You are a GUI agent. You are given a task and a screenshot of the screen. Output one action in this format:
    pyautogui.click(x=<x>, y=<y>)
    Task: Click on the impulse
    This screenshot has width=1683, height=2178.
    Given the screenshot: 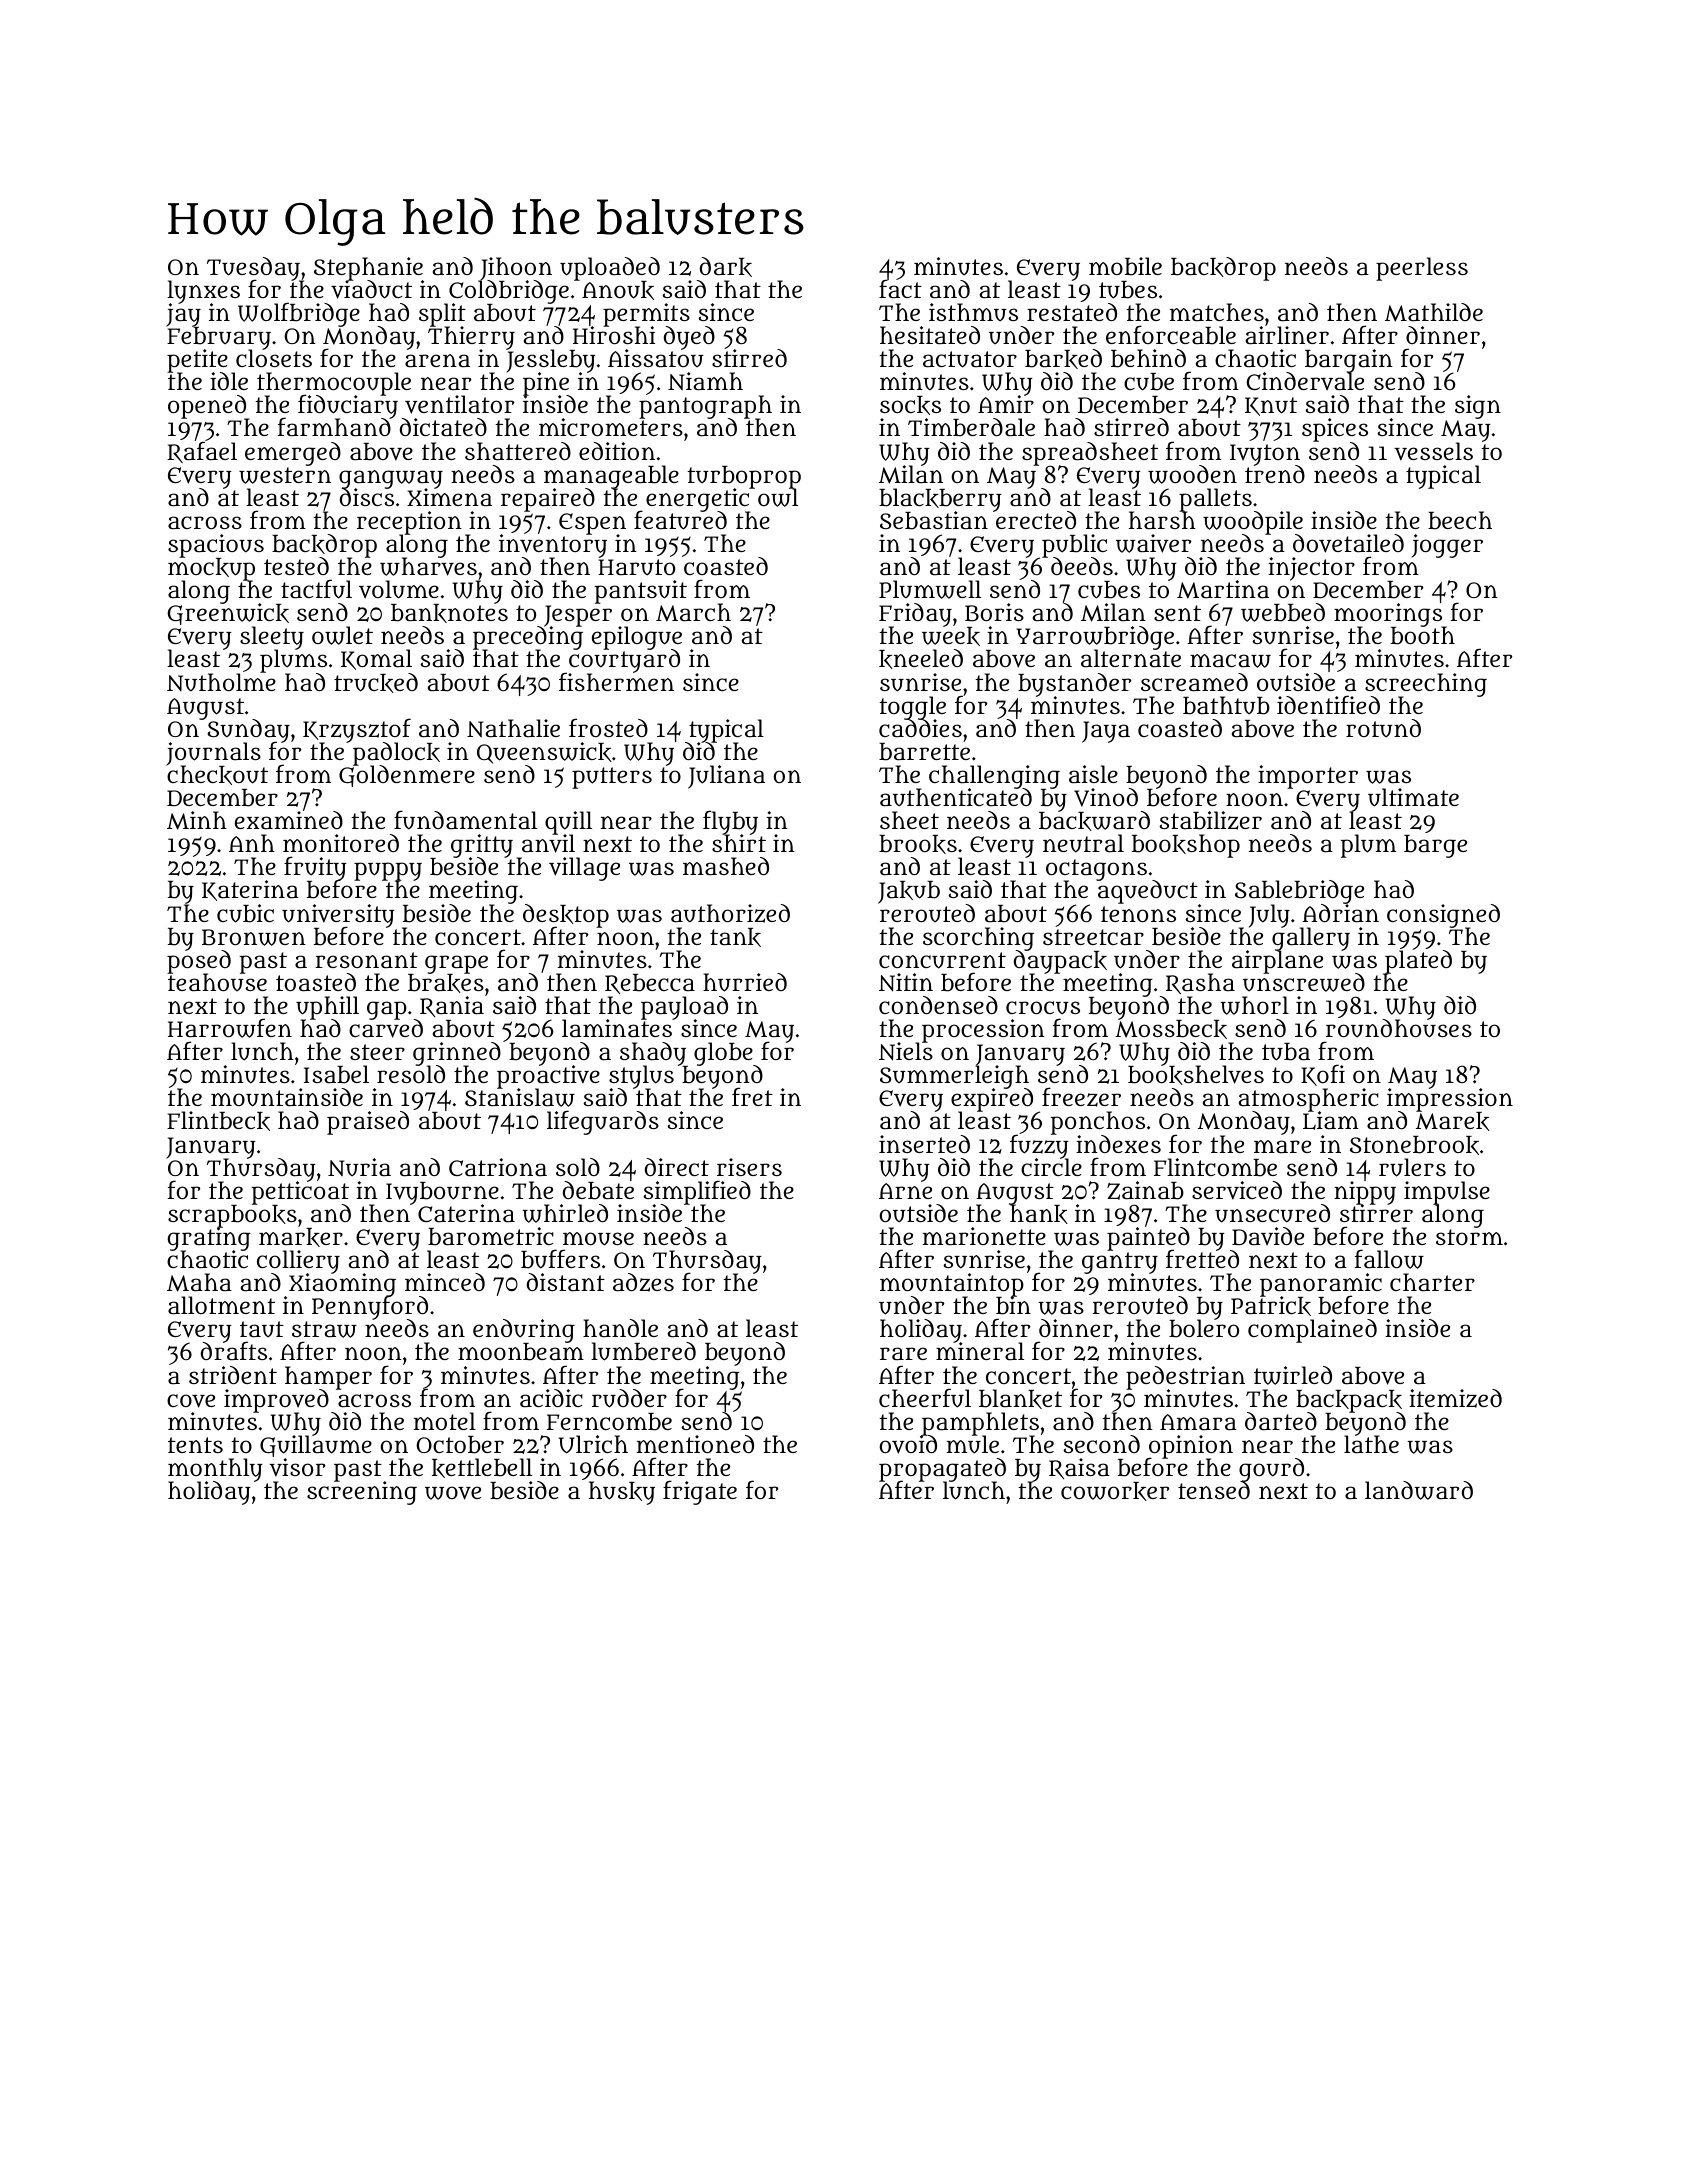 What is the action you would take?
    pyautogui.click(x=1447, y=1193)
